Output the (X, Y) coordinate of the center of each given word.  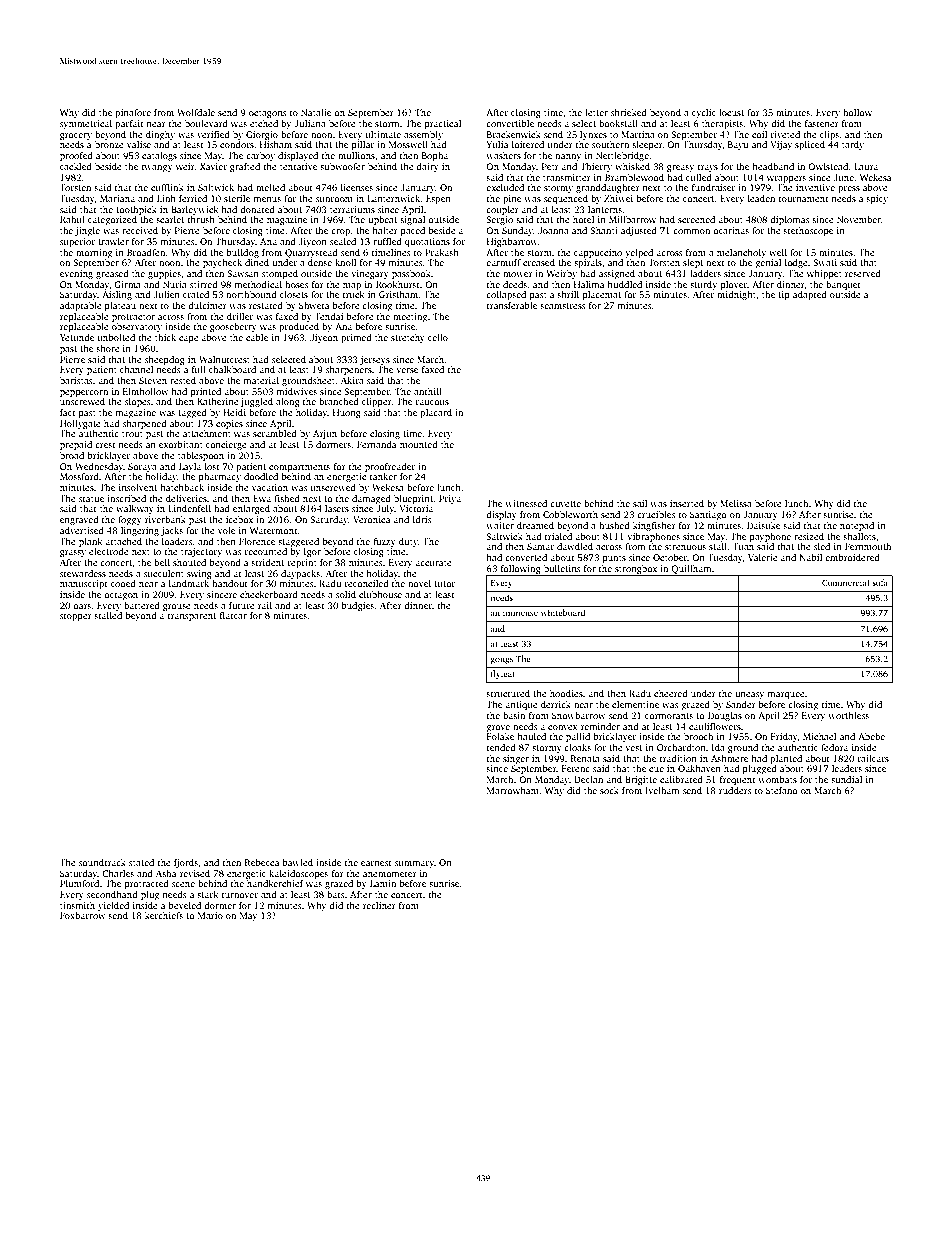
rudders (735, 790)
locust (731, 112)
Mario (210, 915)
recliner (379, 905)
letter (596, 112)
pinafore (133, 113)
